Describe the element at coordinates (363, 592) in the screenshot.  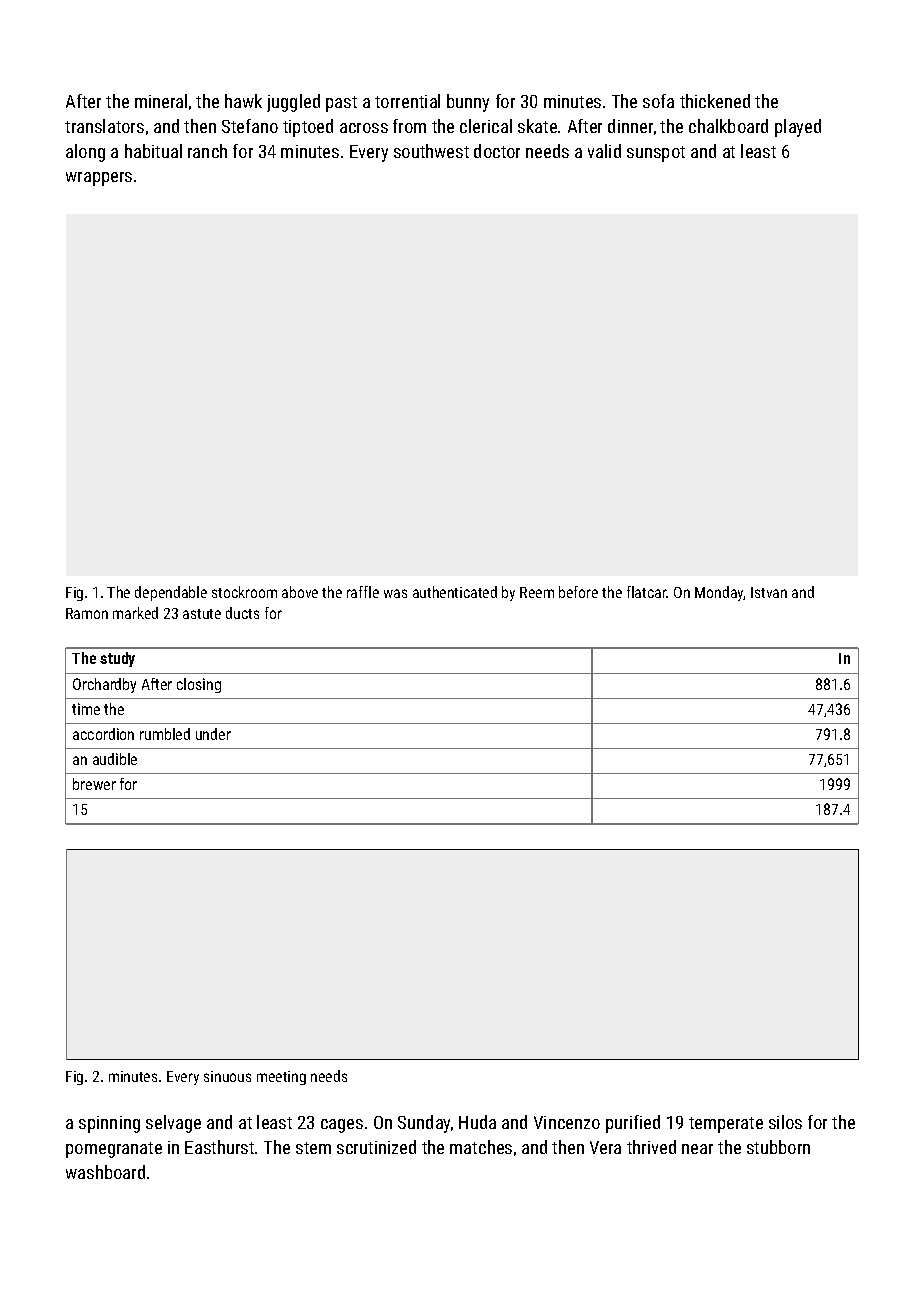
I see `raffle` at that location.
